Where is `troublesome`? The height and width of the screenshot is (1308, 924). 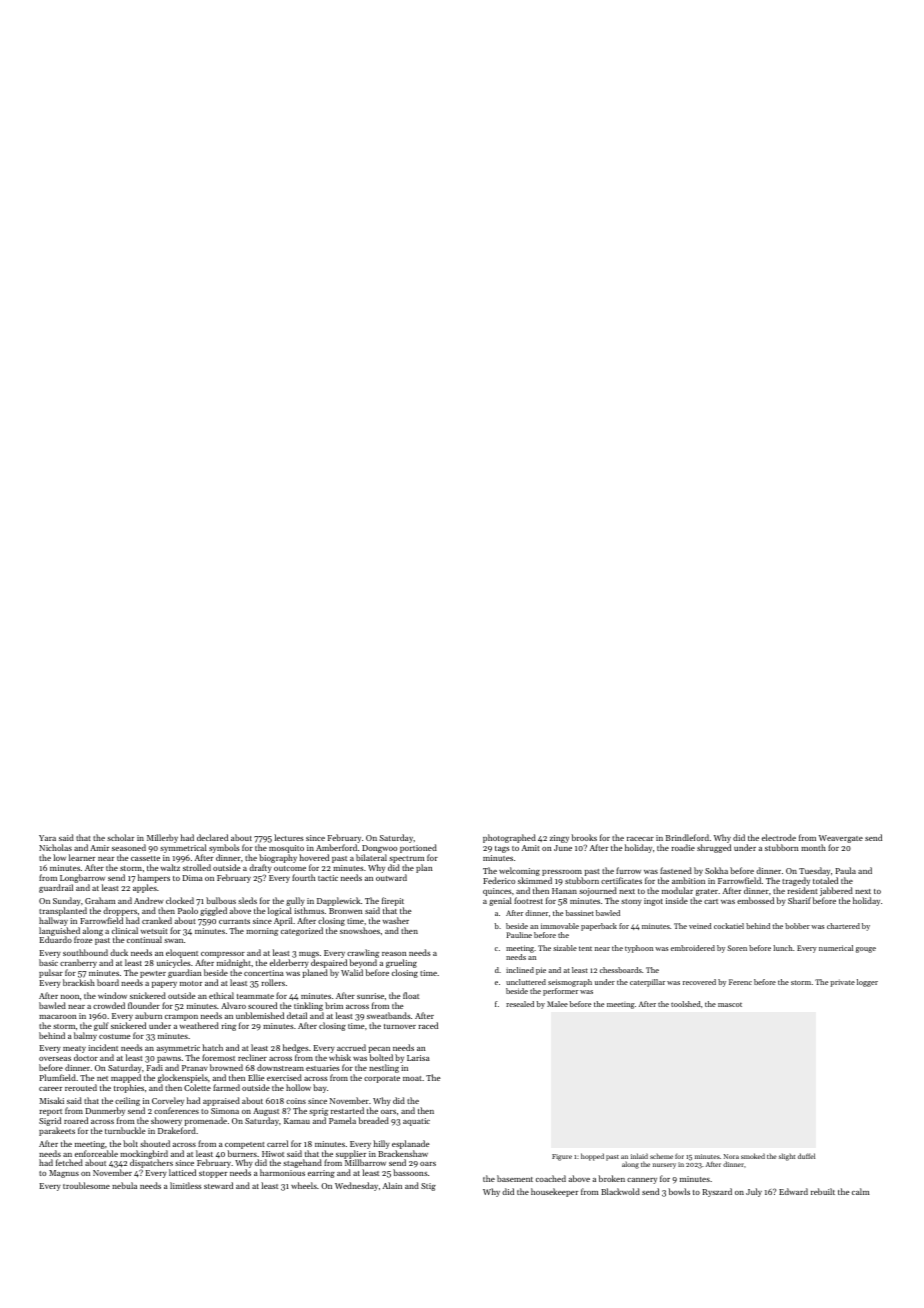 troublesome is located at coordinates (86, 1185).
